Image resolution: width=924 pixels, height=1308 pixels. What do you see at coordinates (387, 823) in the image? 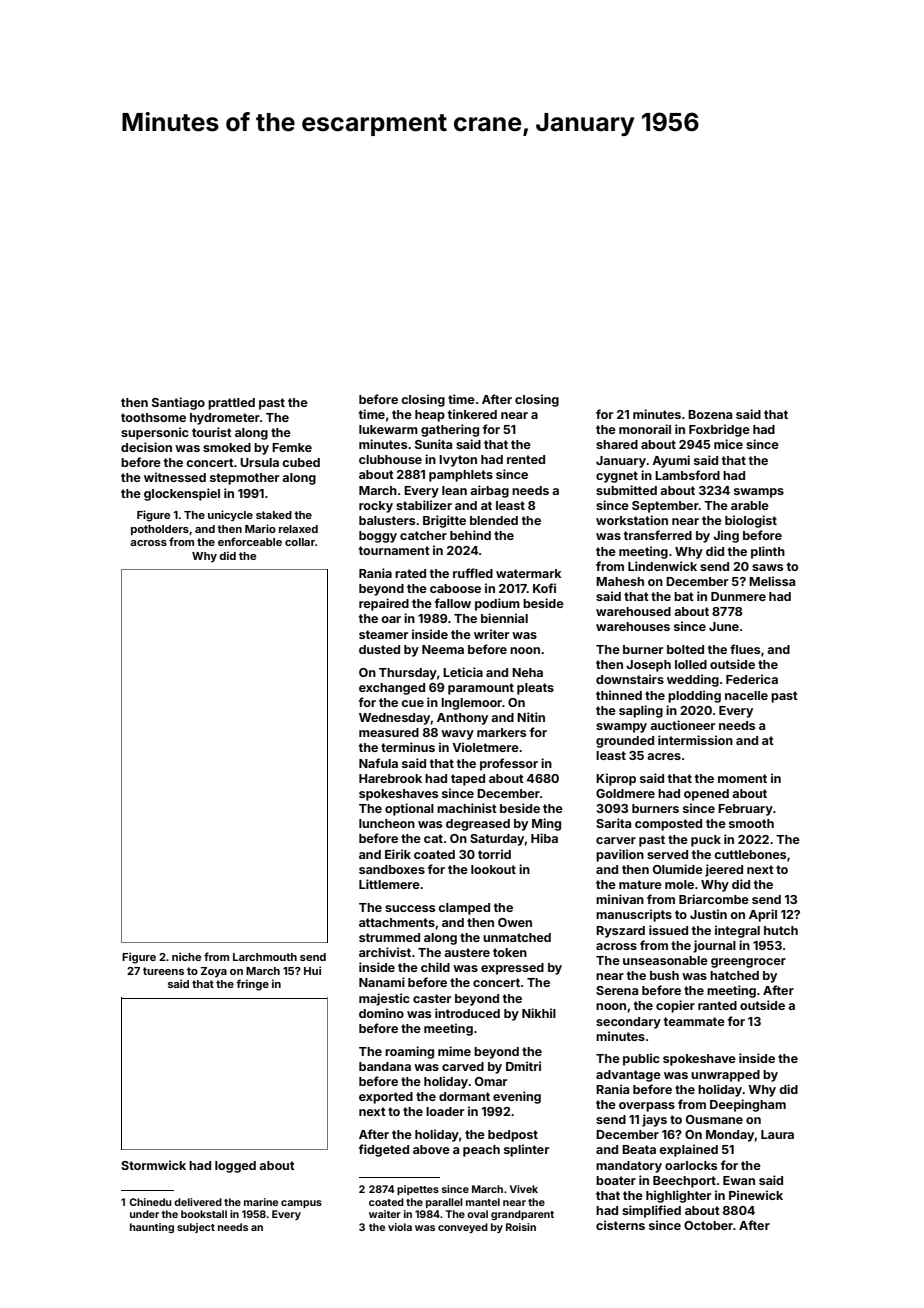
I see `luncheon` at bounding box center [387, 823].
